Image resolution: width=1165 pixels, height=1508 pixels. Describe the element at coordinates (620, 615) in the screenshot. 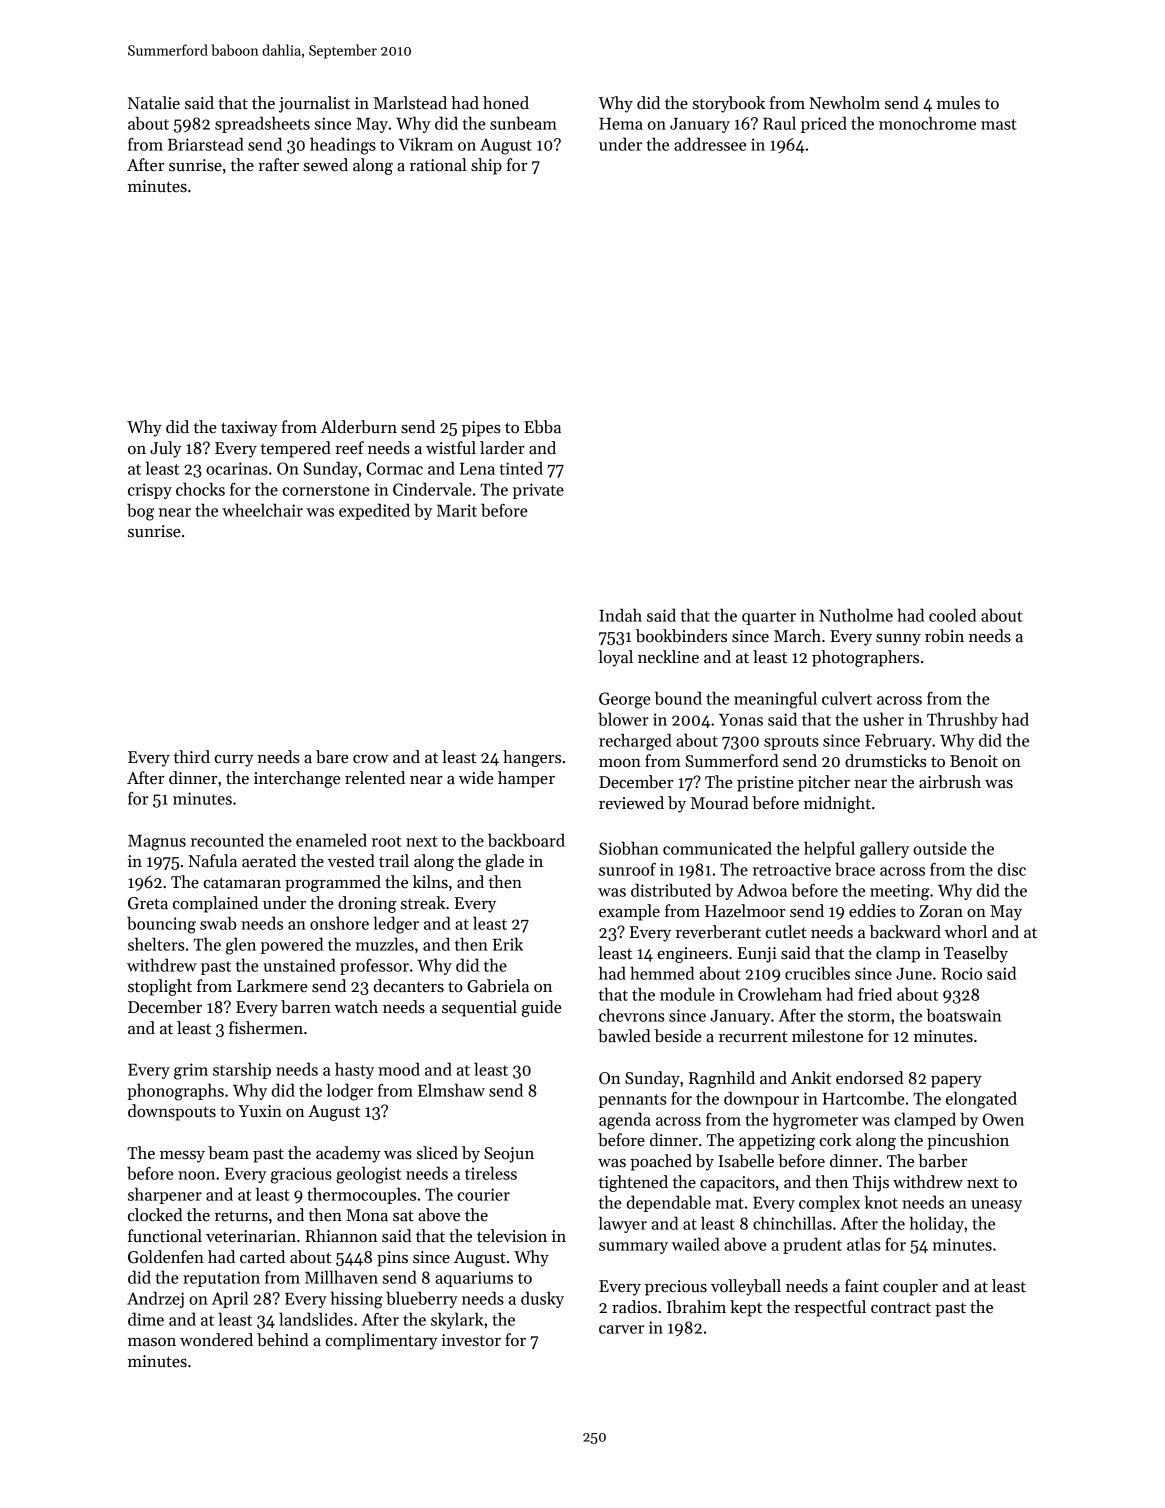

I see `Indah` at that location.
